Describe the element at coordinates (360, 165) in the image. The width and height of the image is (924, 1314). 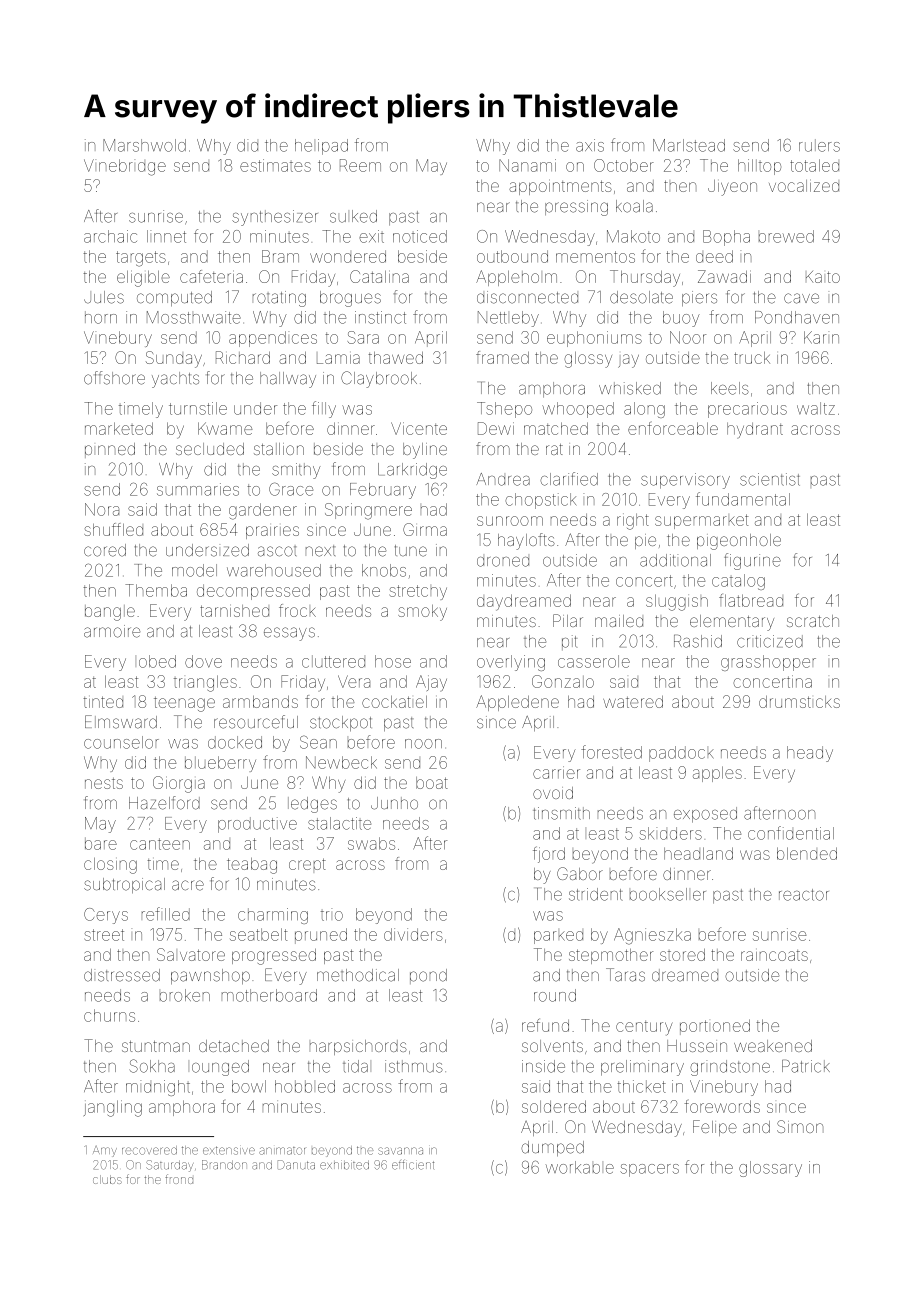
I see `Reem` at that location.
